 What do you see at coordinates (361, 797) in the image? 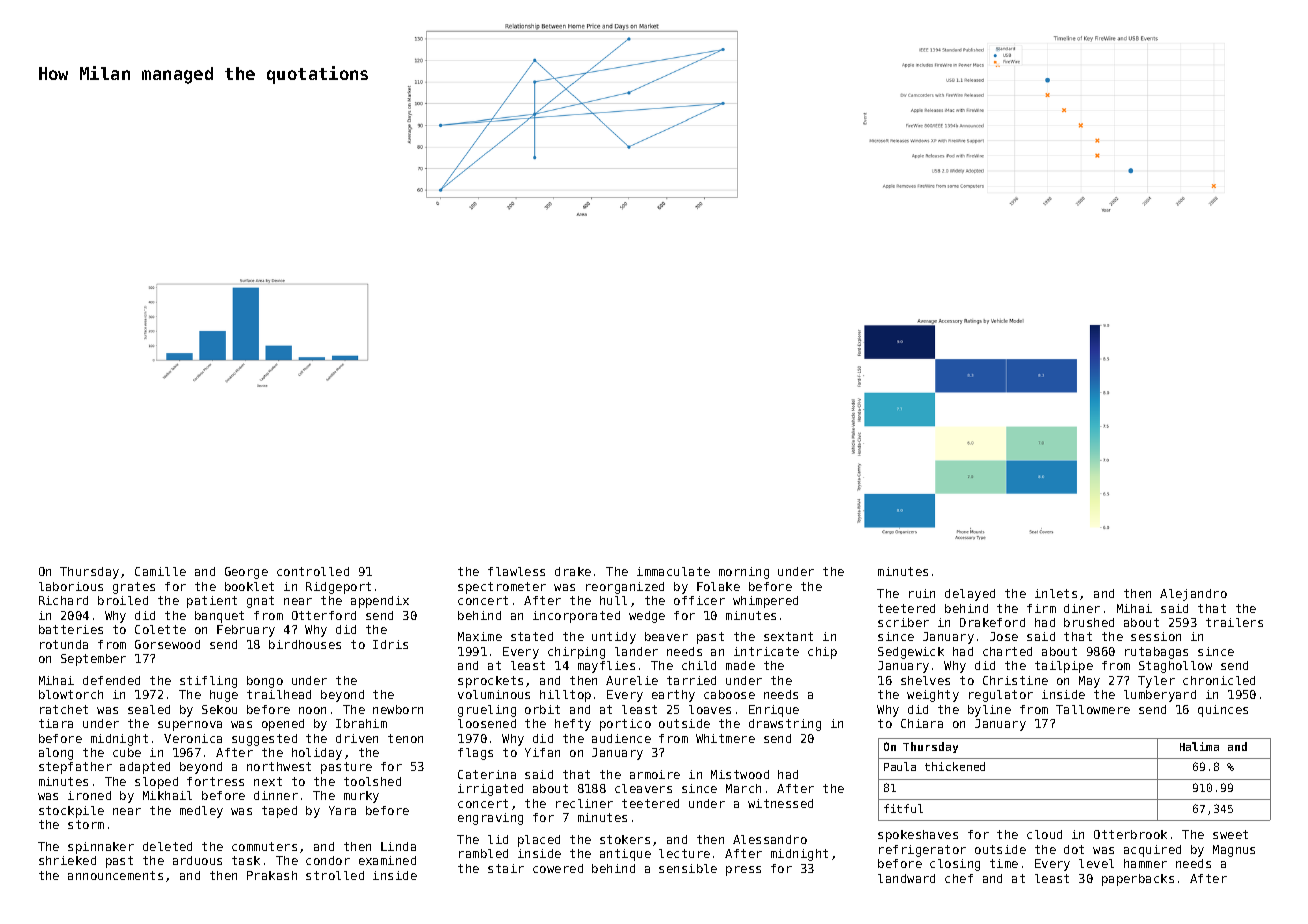
I see `murky` at bounding box center [361, 797].
